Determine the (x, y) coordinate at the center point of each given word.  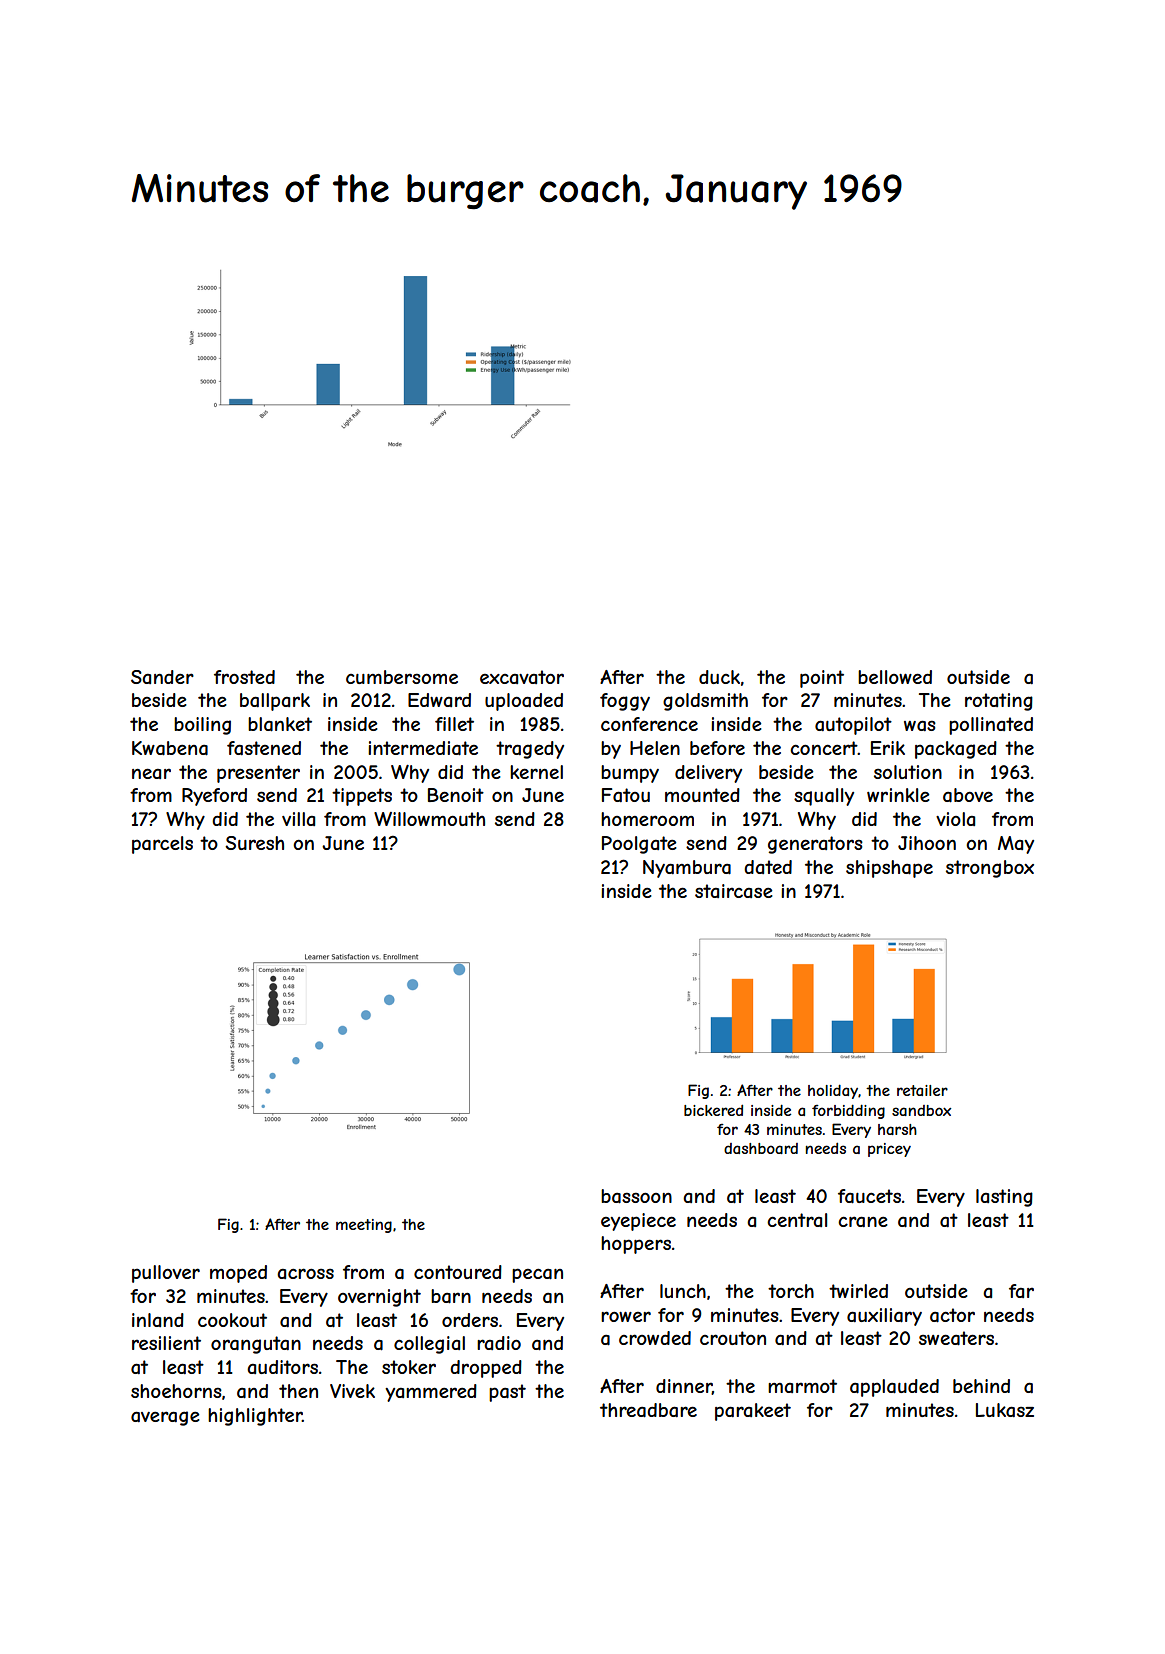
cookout (232, 1320)
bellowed (895, 677)
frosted (244, 677)
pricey (889, 1150)
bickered (713, 1110)
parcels (162, 845)
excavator (522, 677)
